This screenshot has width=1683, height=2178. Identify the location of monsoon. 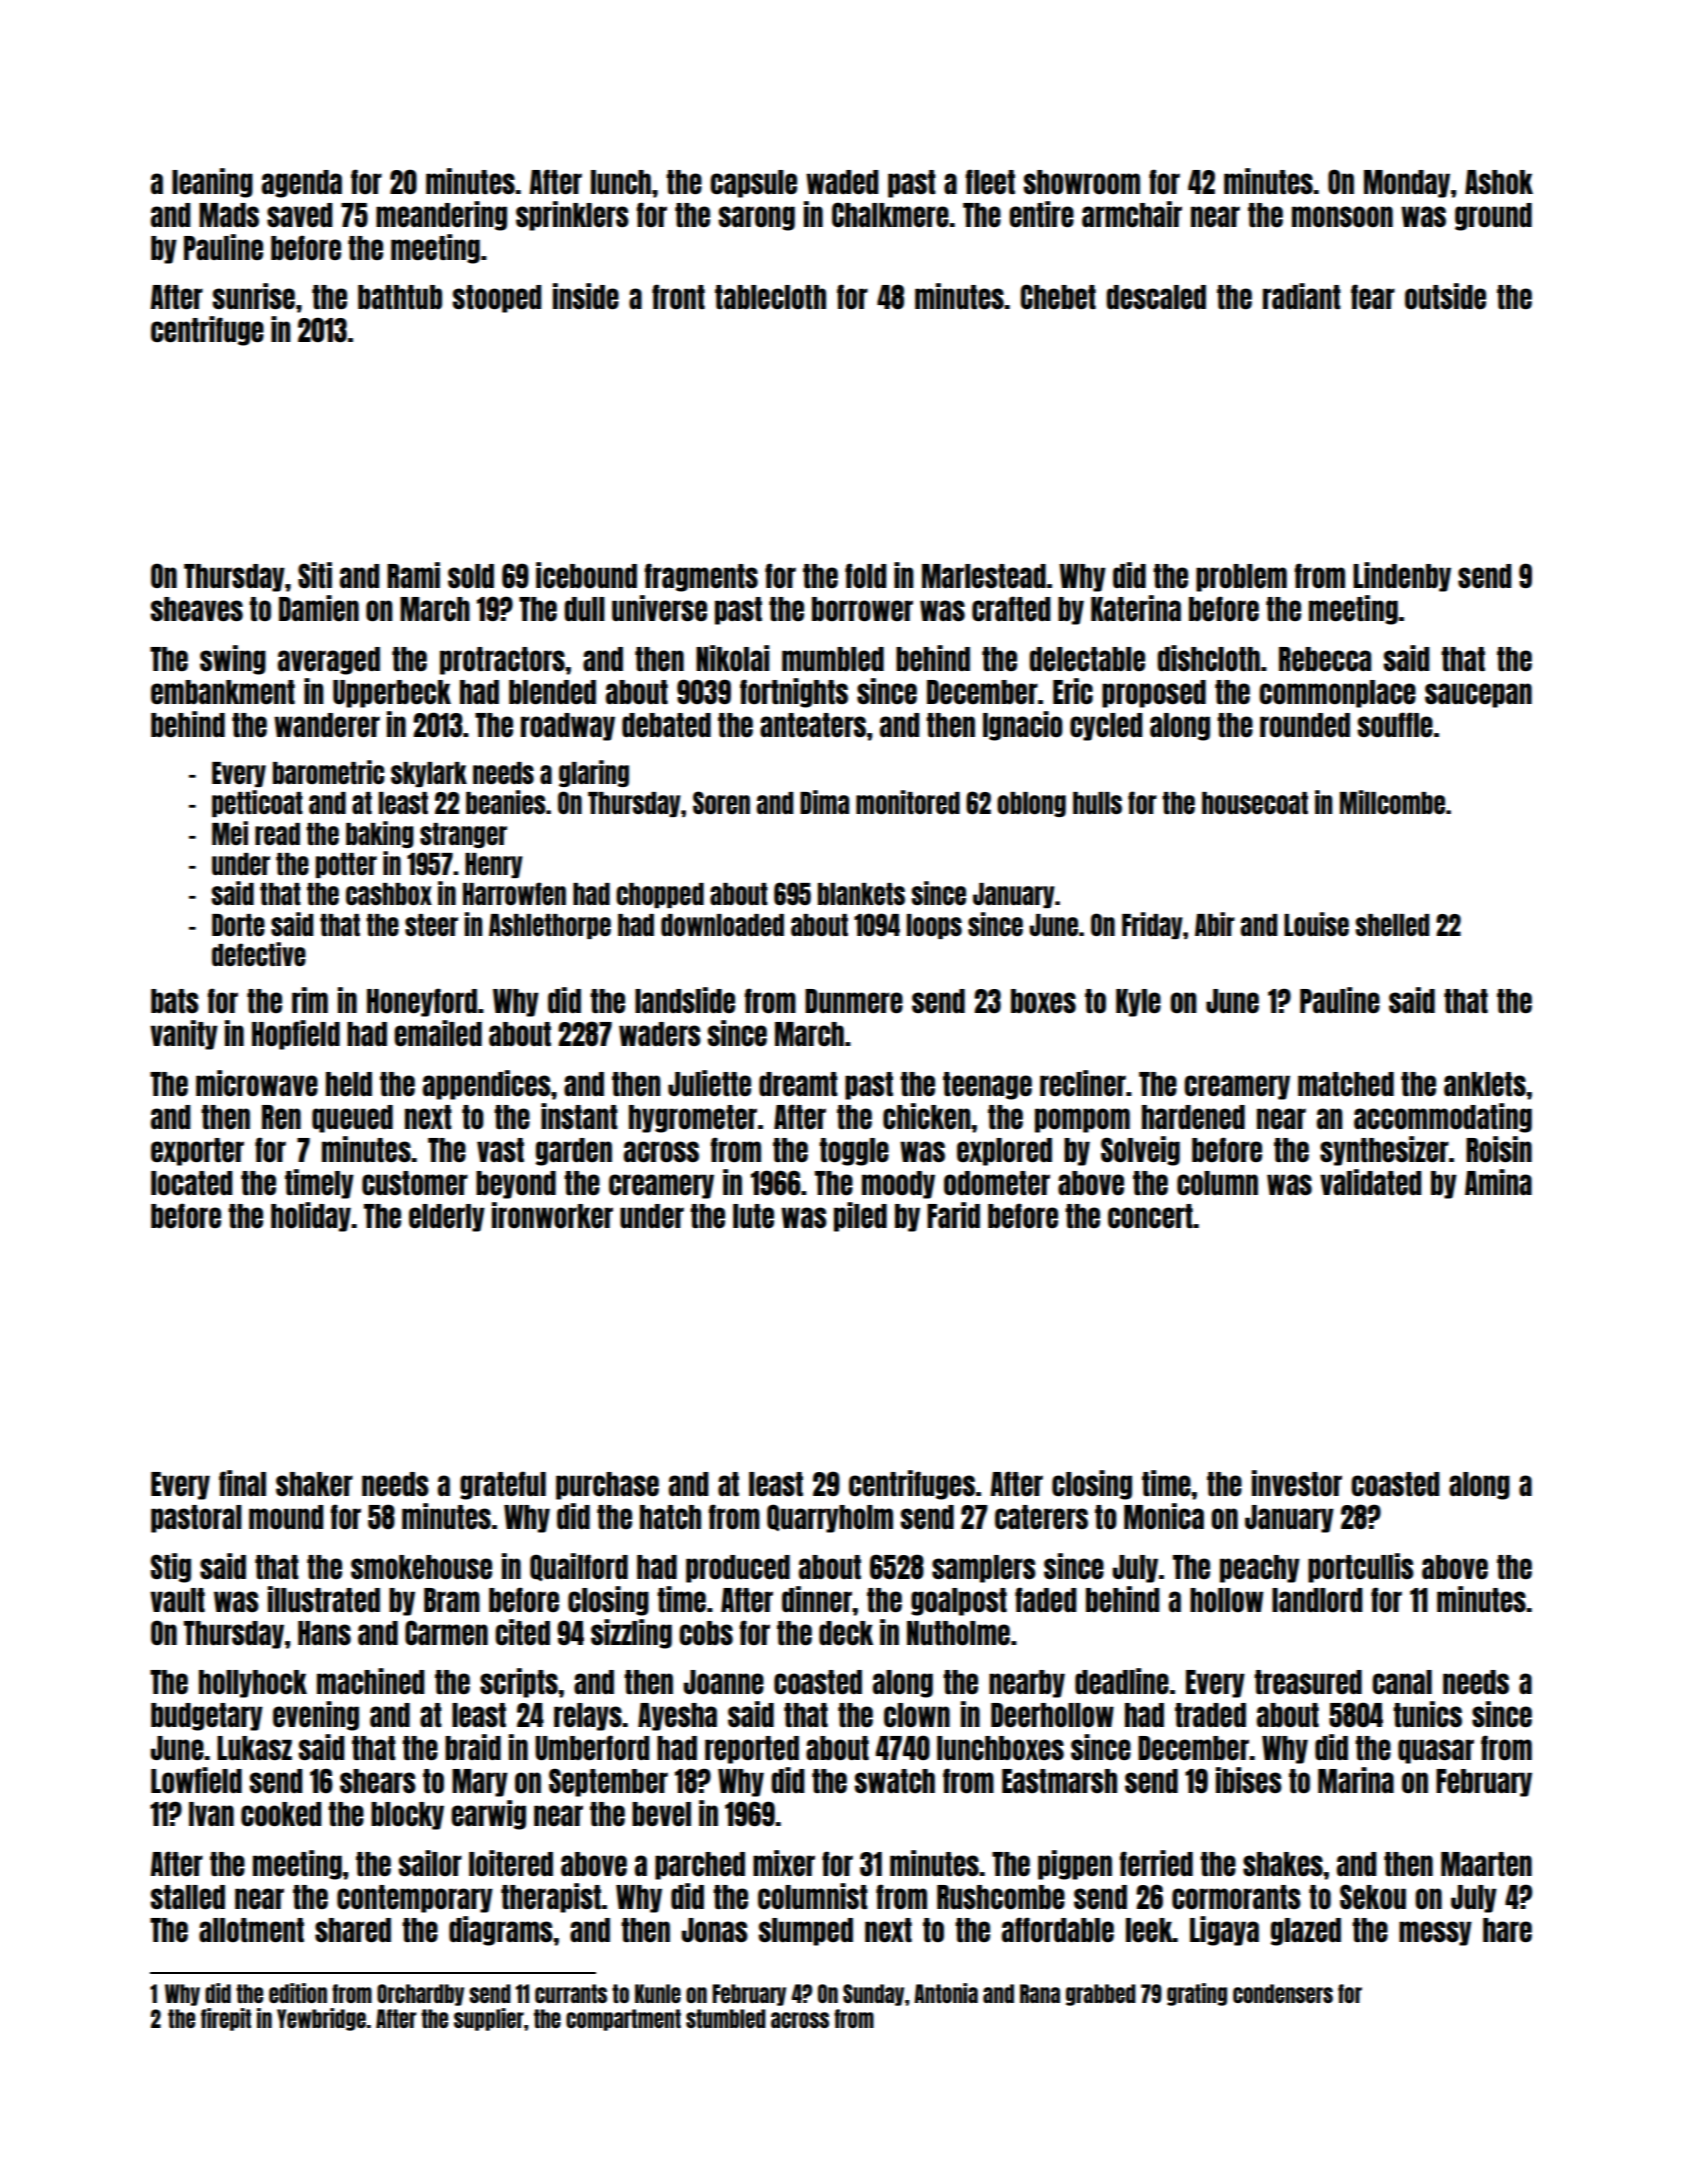
(1342, 216).
